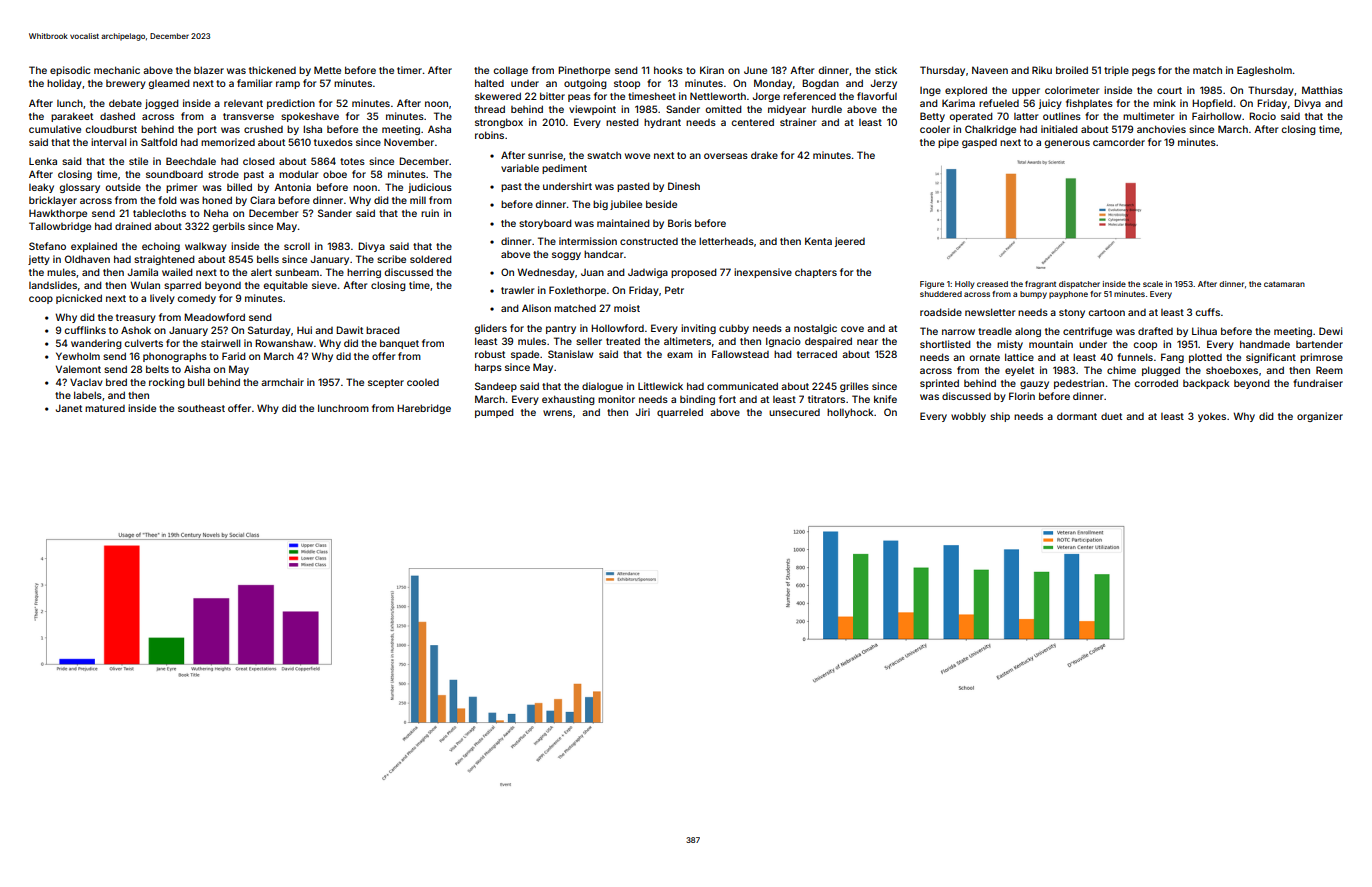 Image resolution: width=1372 pixels, height=887 pixels. Describe the element at coordinates (105, 408) in the page. I see `matured` at that location.
